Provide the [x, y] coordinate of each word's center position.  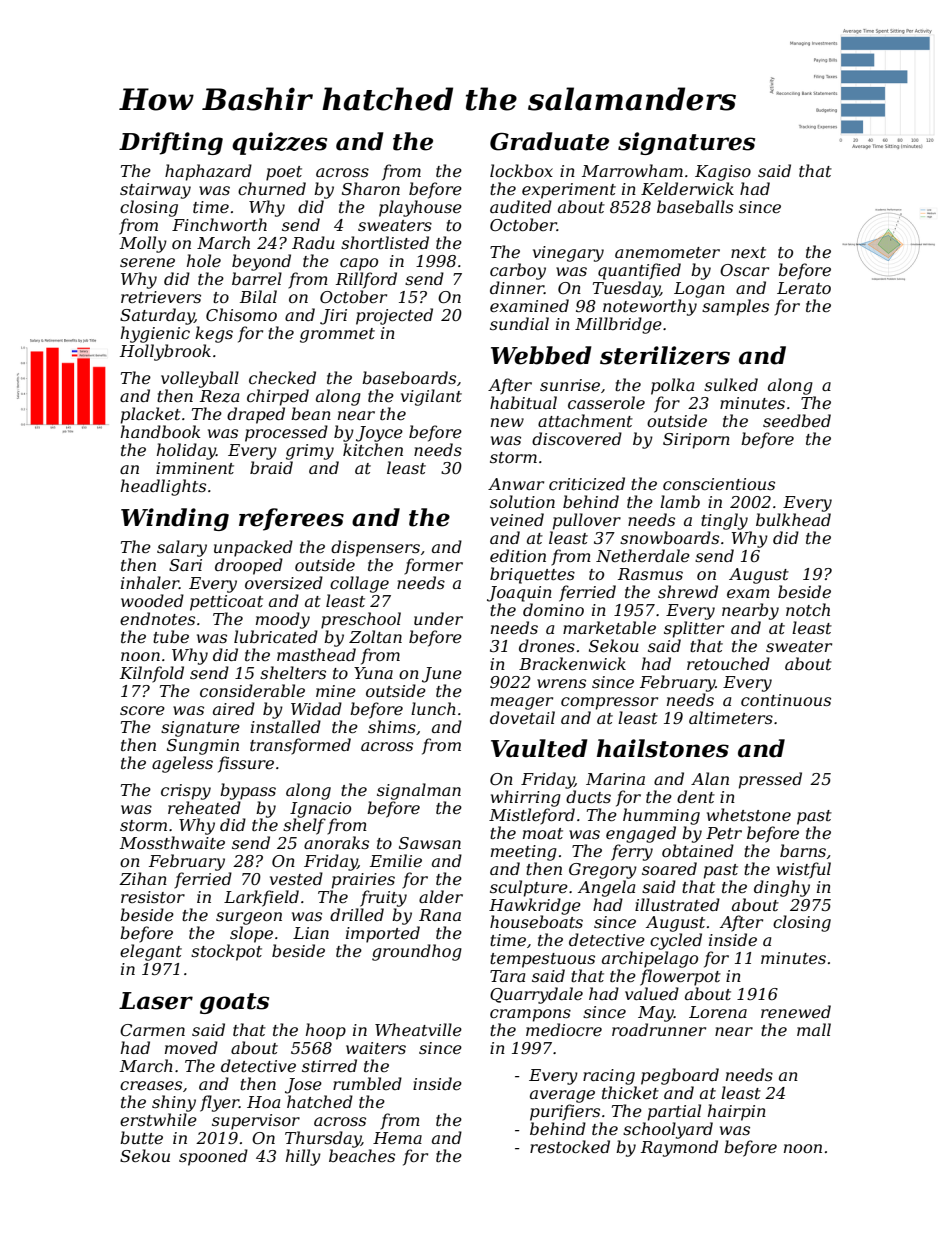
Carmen [152, 1030]
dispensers [375, 548]
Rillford [366, 280]
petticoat [226, 603]
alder [441, 896]
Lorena [718, 1012]
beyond [261, 262]
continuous [786, 700]
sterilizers [665, 355]
